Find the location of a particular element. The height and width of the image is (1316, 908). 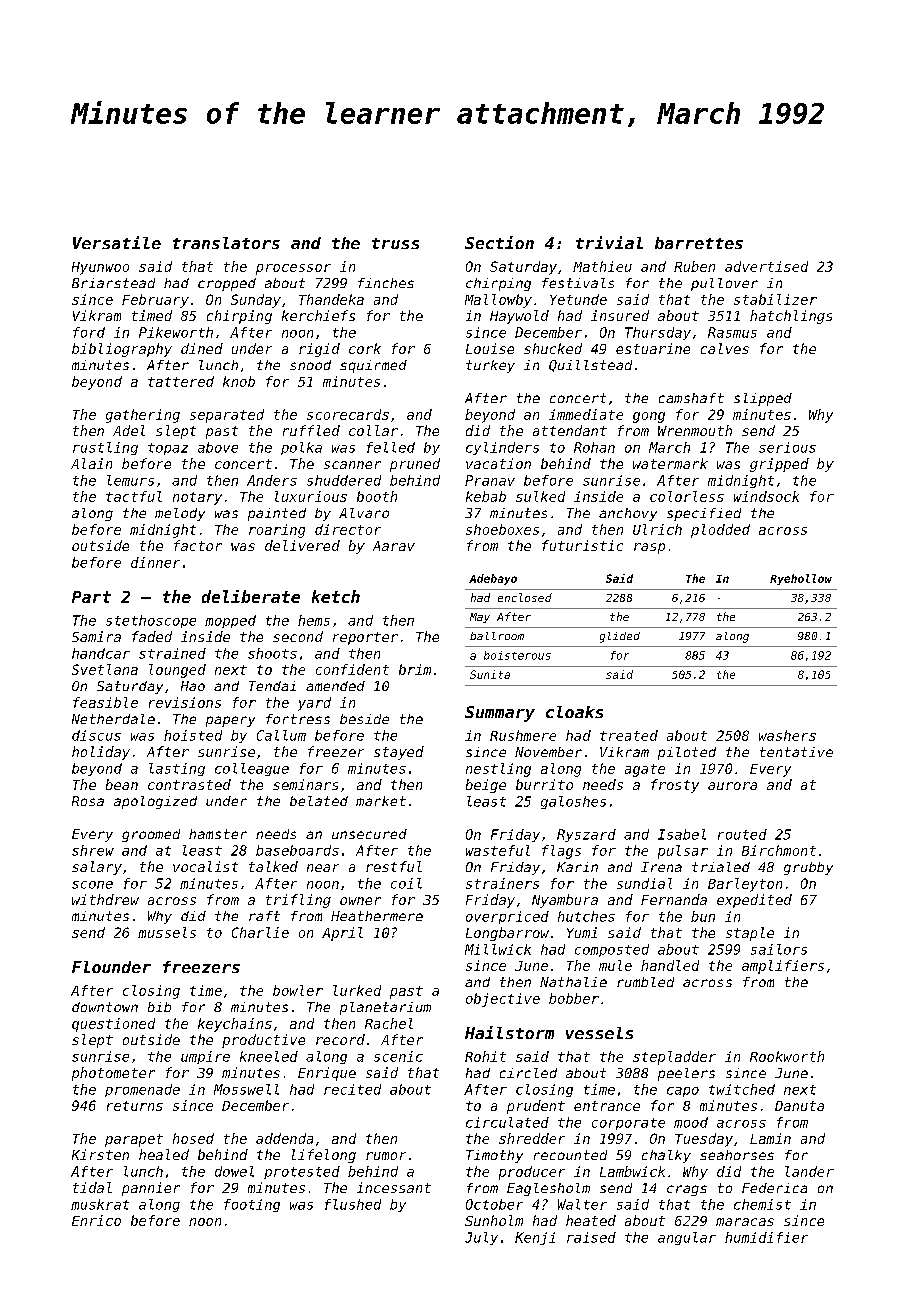

shoeboxes is located at coordinates (502, 529).
